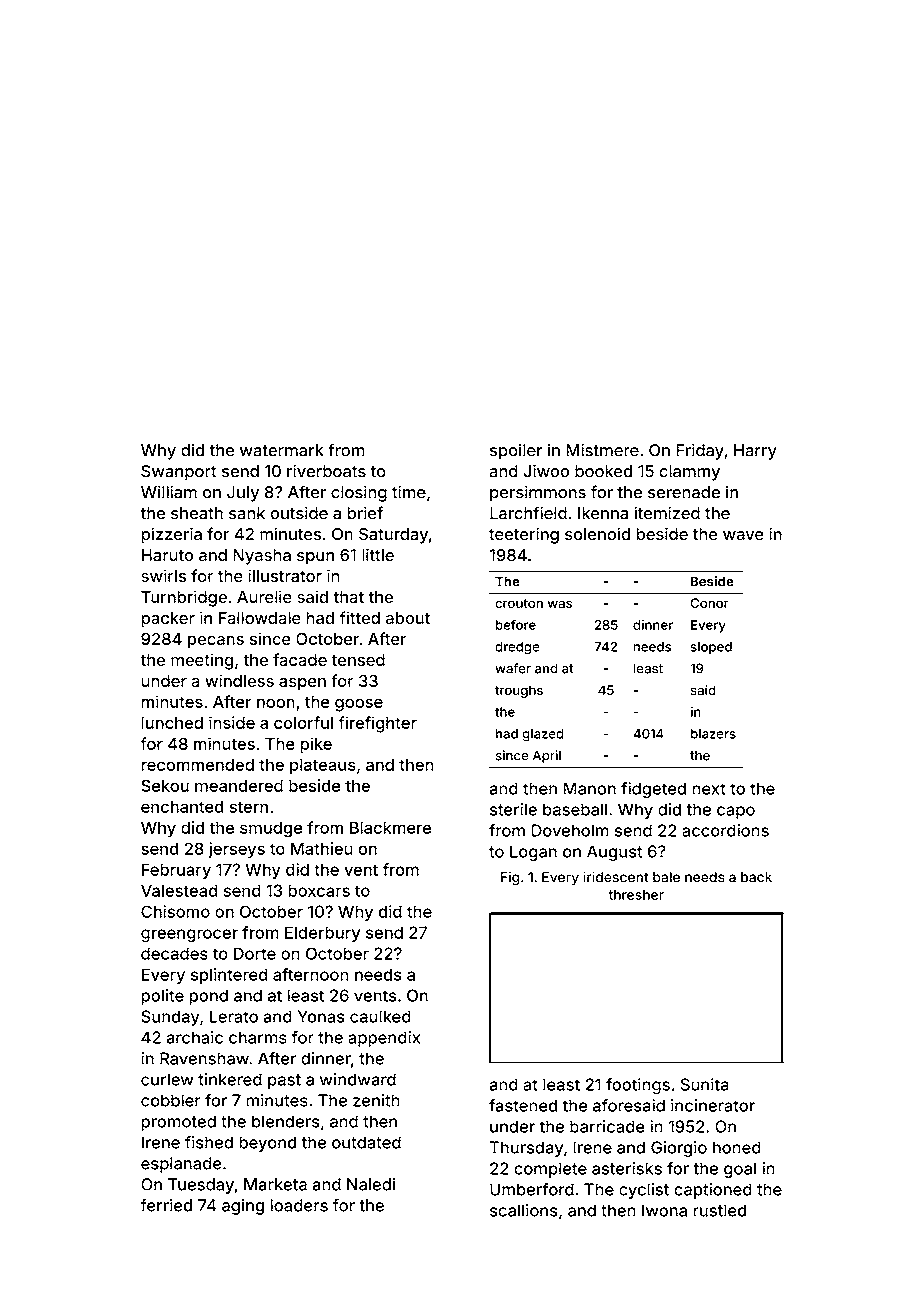  I want to click on Aurelie, so click(264, 596).
